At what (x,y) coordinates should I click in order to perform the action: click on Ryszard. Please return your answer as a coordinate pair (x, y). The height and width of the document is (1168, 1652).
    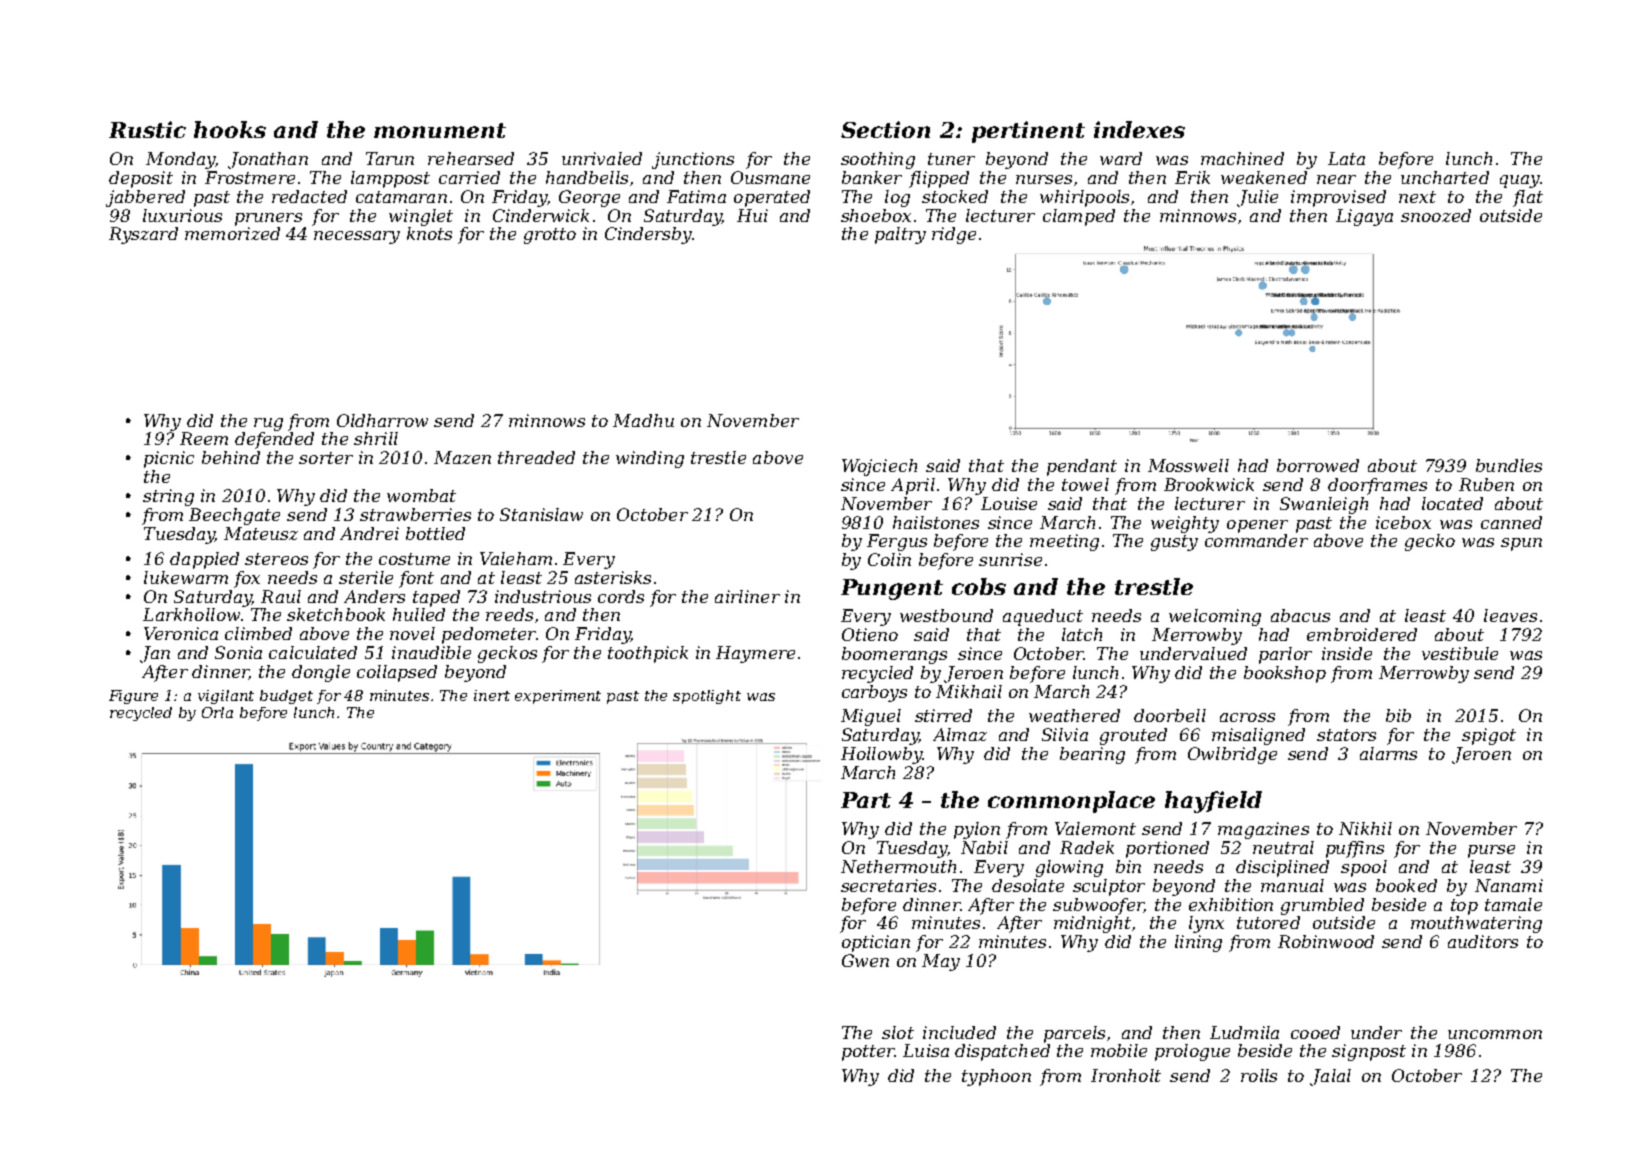
    Looking at the image, I should click on (143, 235).
